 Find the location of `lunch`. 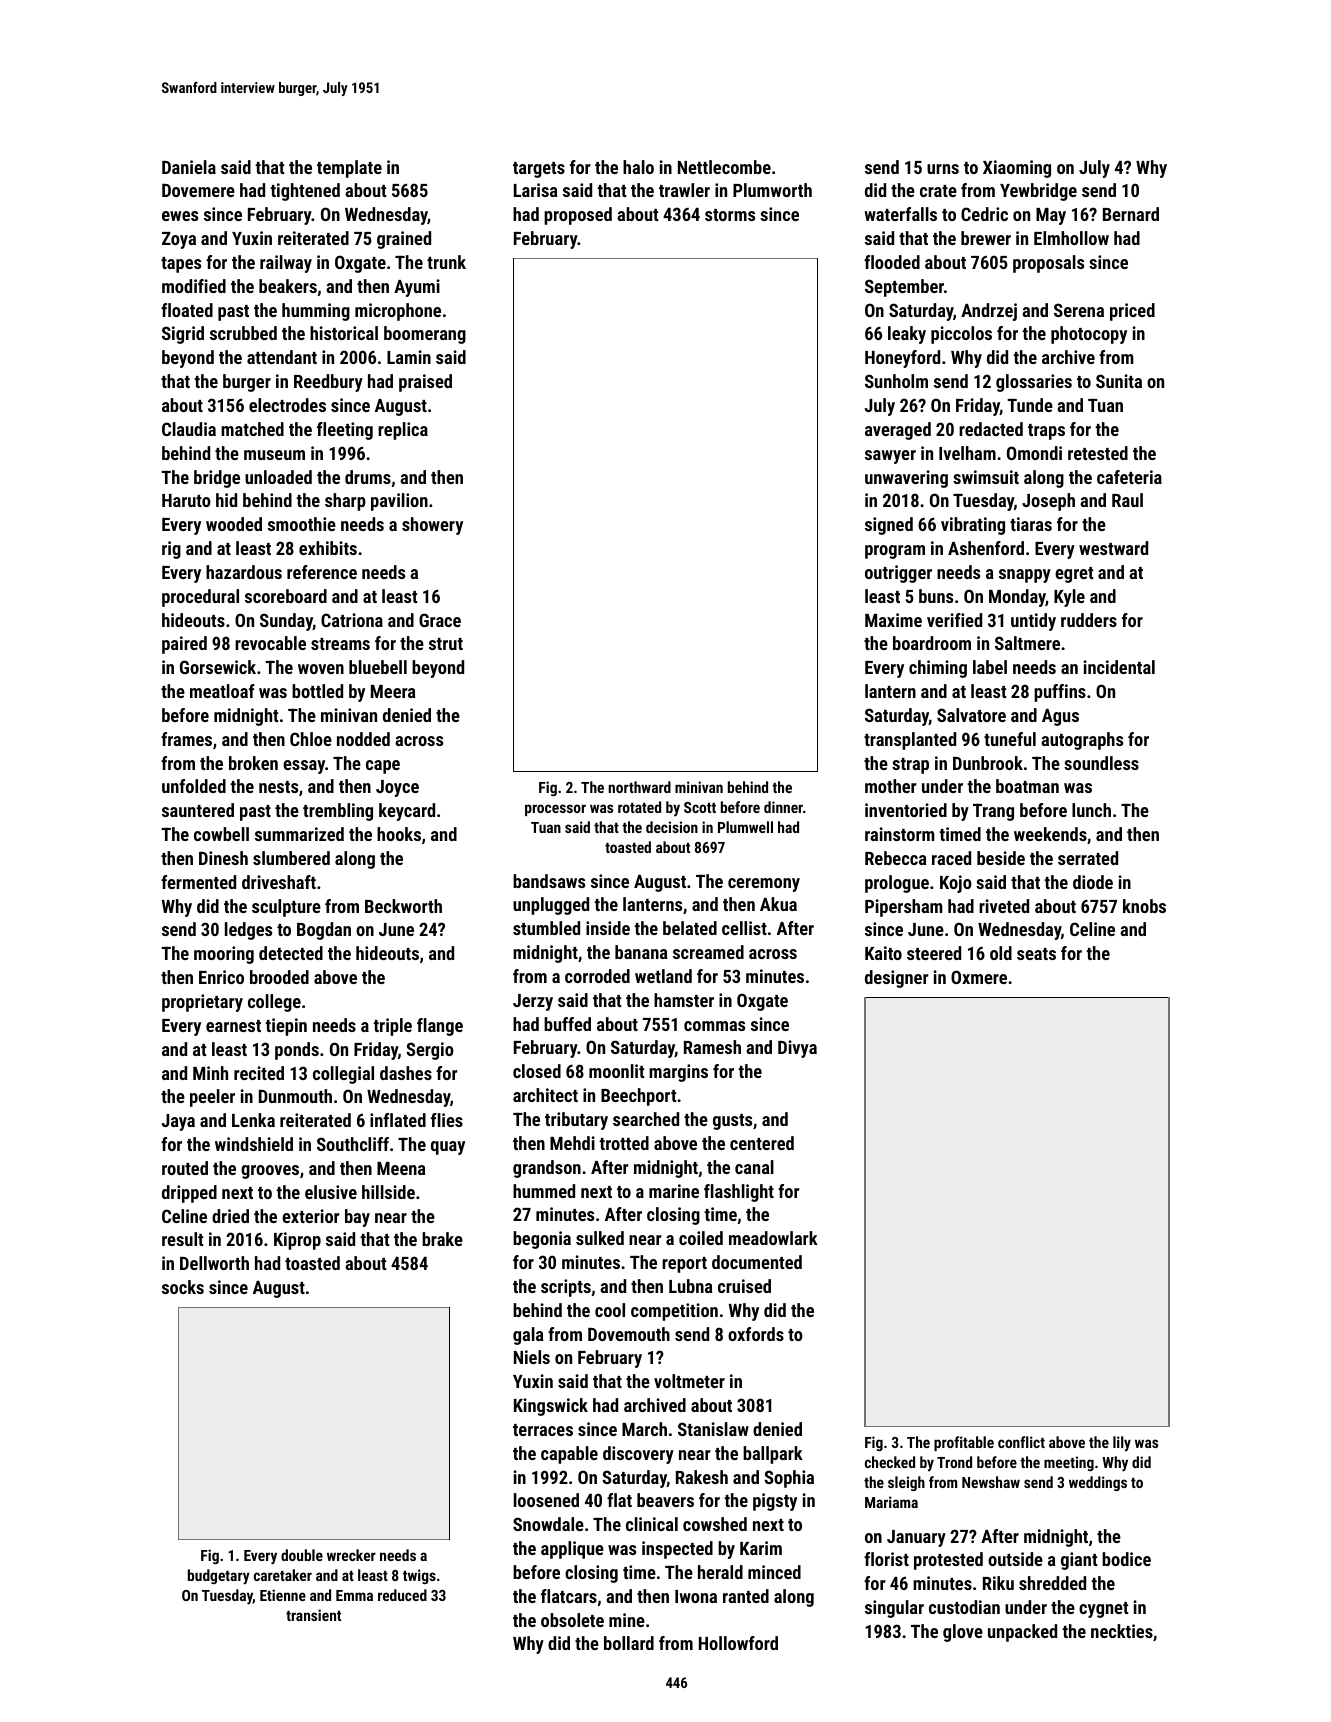

lunch is located at coordinates (1091, 810).
